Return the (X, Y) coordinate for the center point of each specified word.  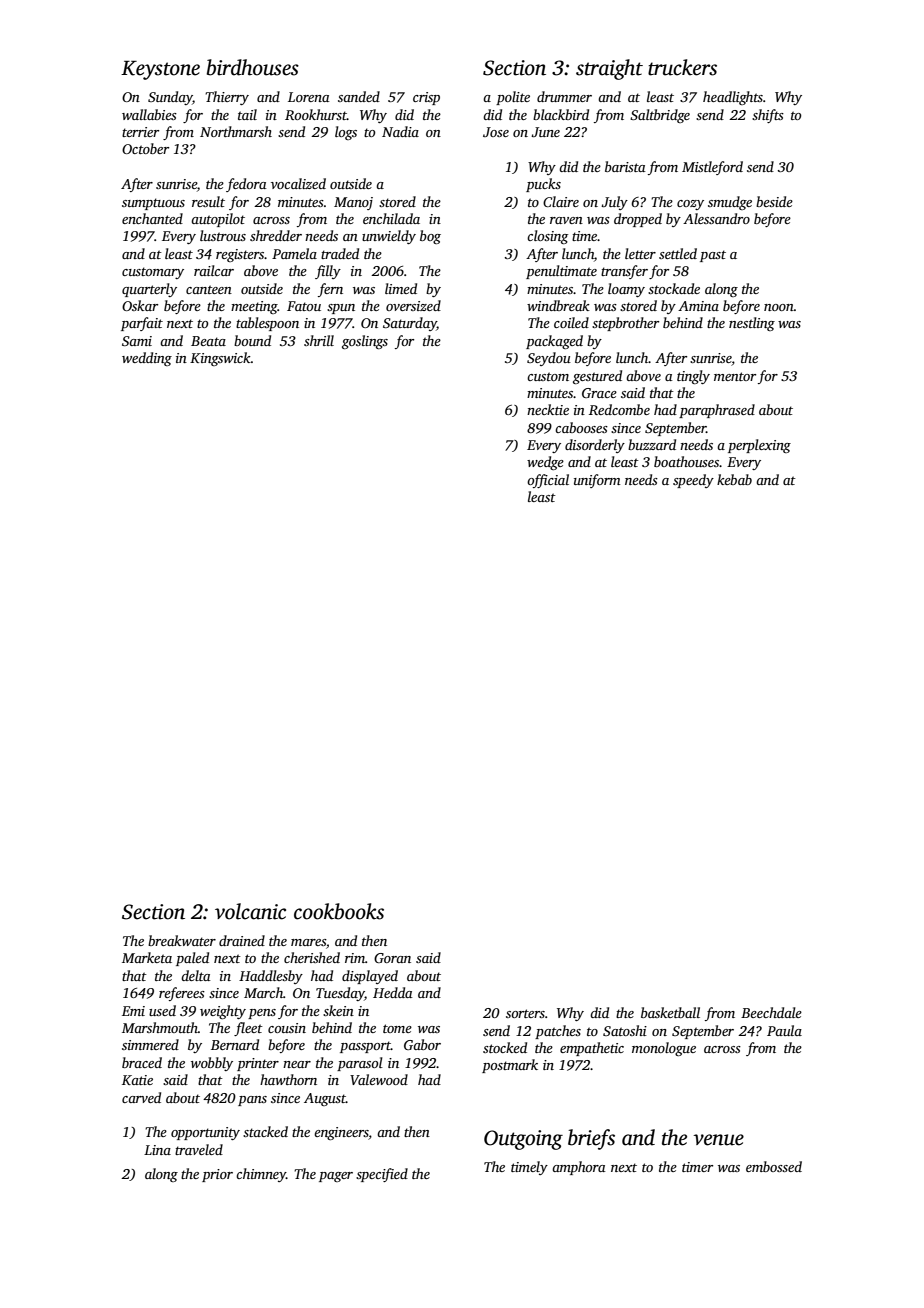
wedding (147, 359)
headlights (733, 98)
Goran (392, 958)
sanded (359, 96)
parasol (360, 1064)
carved (141, 1097)
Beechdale (771, 1012)
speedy (693, 481)
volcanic (250, 911)
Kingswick (220, 359)
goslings (365, 342)
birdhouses (253, 67)
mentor (735, 376)
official (548, 481)
